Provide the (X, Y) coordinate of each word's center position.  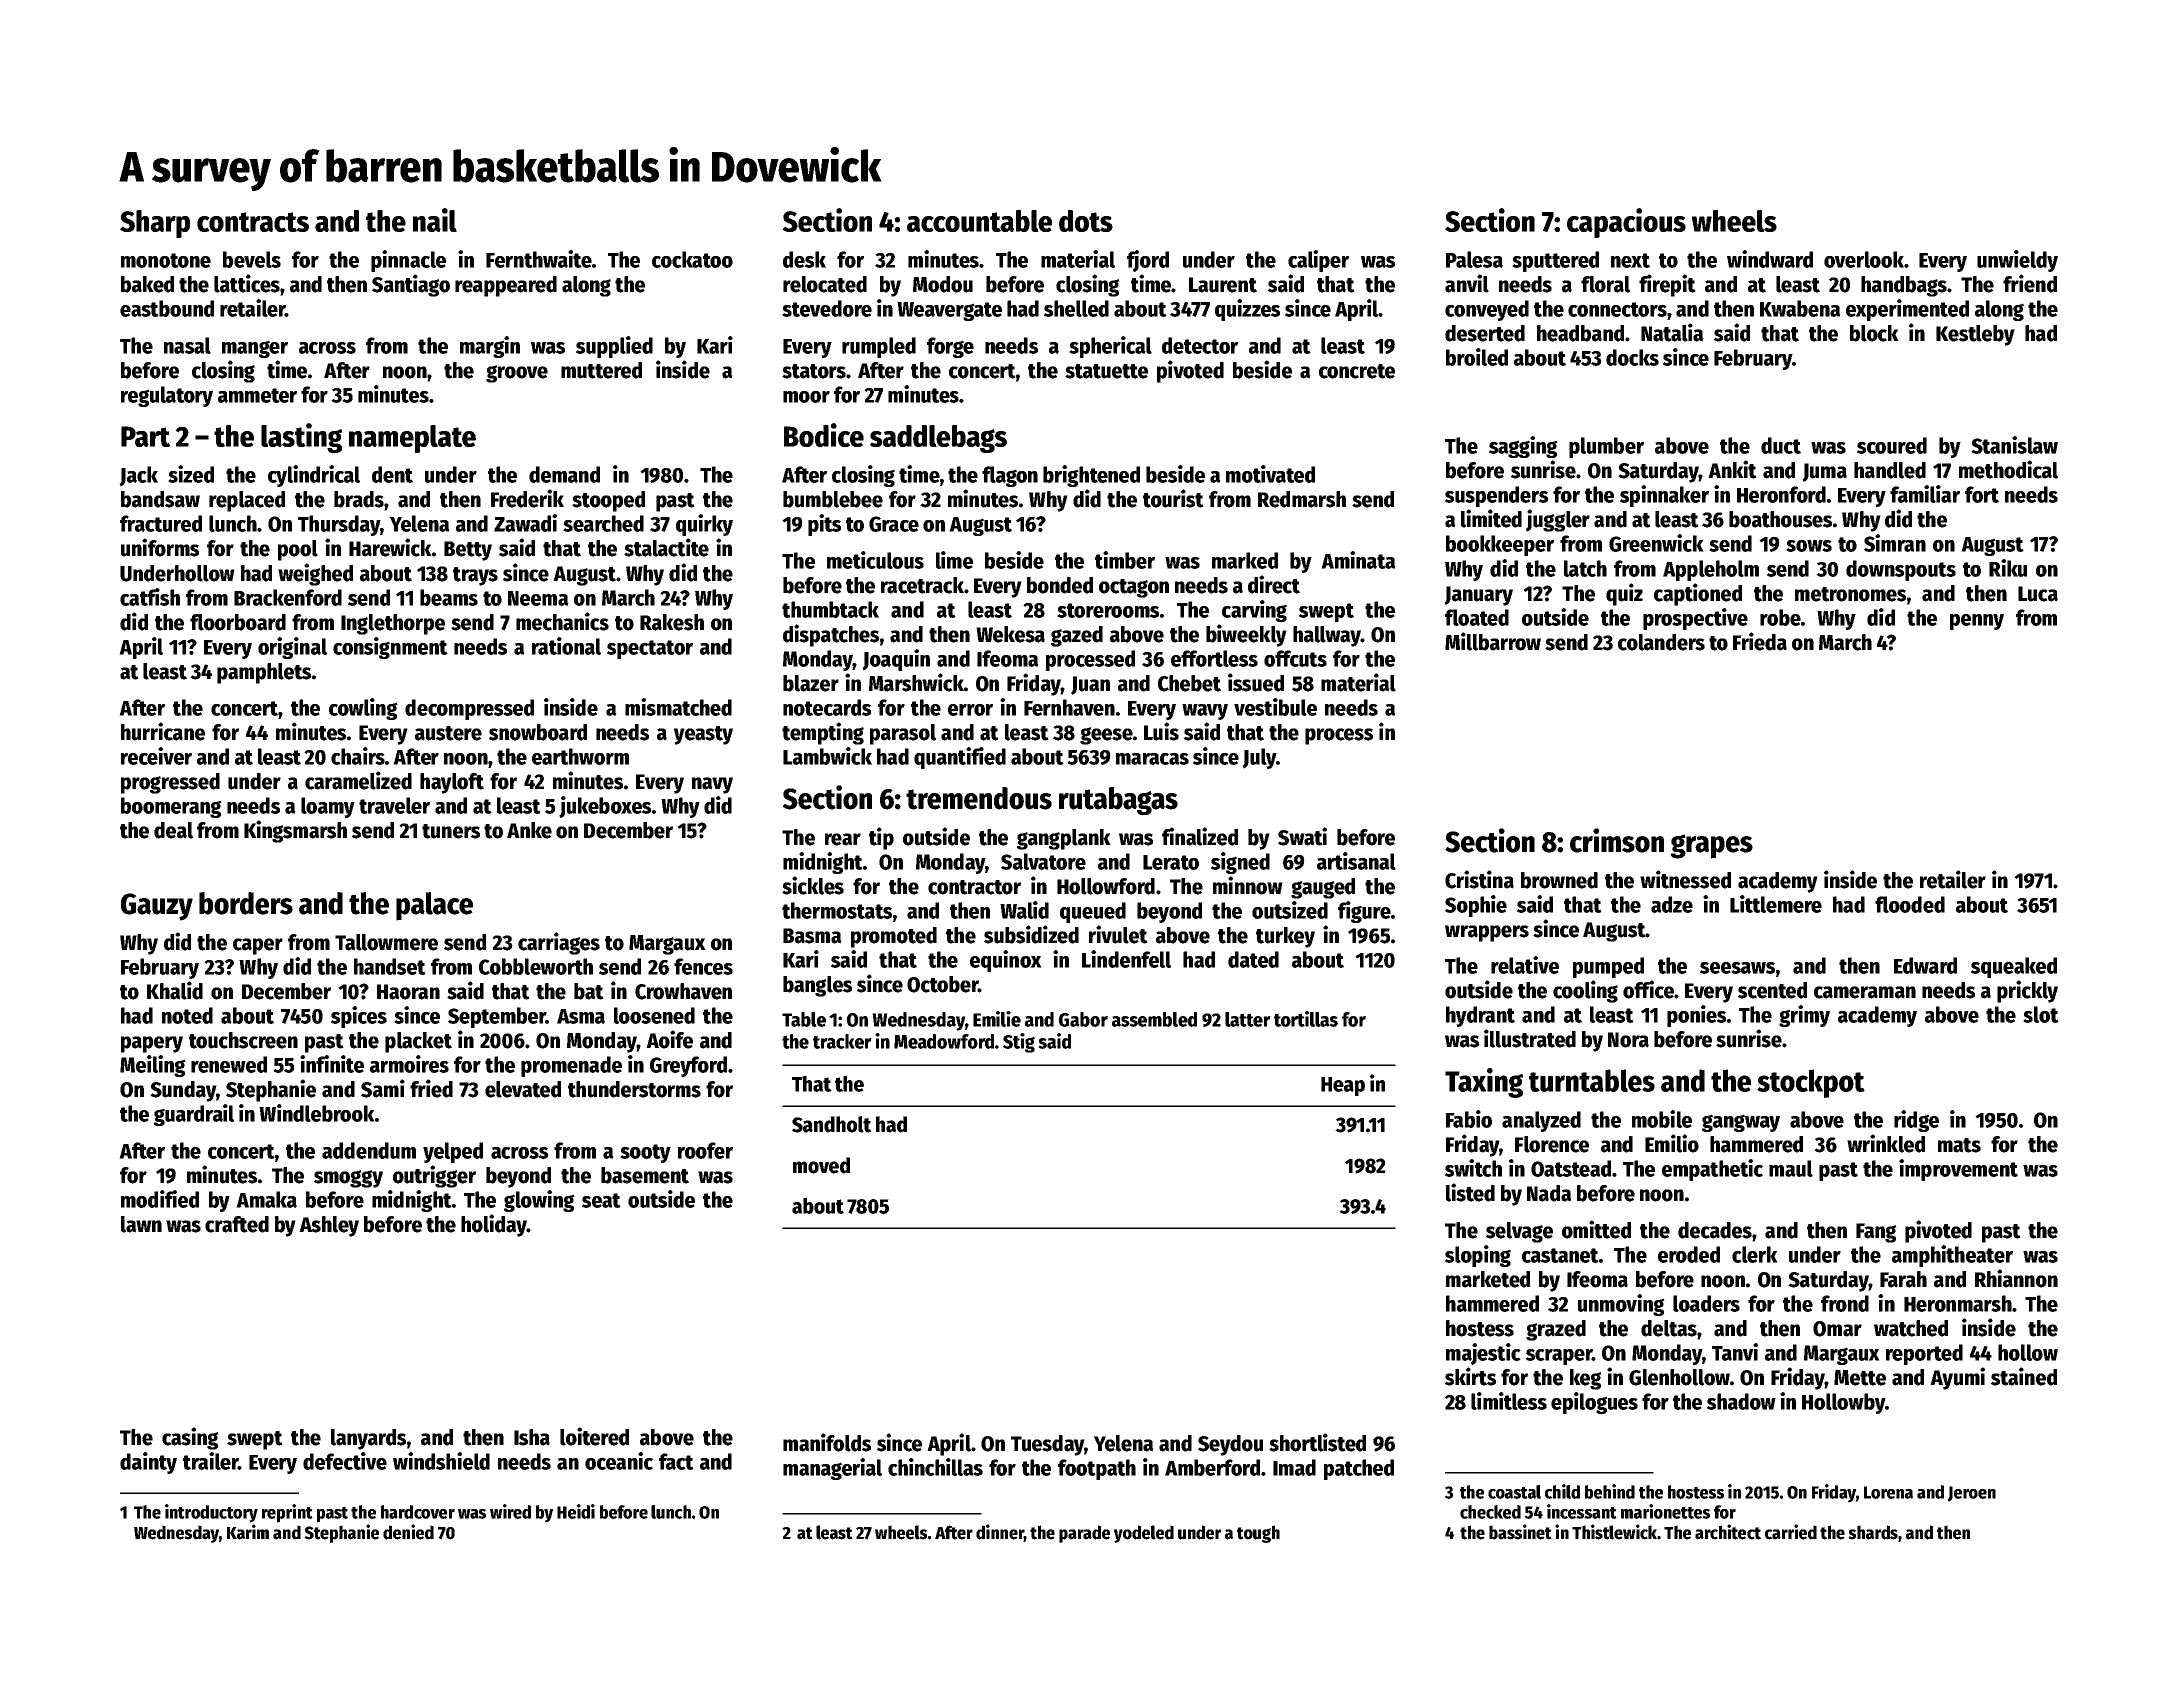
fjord (1148, 261)
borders (246, 903)
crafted (237, 1224)
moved (821, 1165)
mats (1959, 1145)
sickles (813, 885)
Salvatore (1043, 861)
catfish (150, 597)
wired (510, 1511)
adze (1672, 904)
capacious (1626, 223)
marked (1245, 560)
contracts (253, 222)
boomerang (171, 807)
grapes (1712, 846)
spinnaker (1664, 496)
